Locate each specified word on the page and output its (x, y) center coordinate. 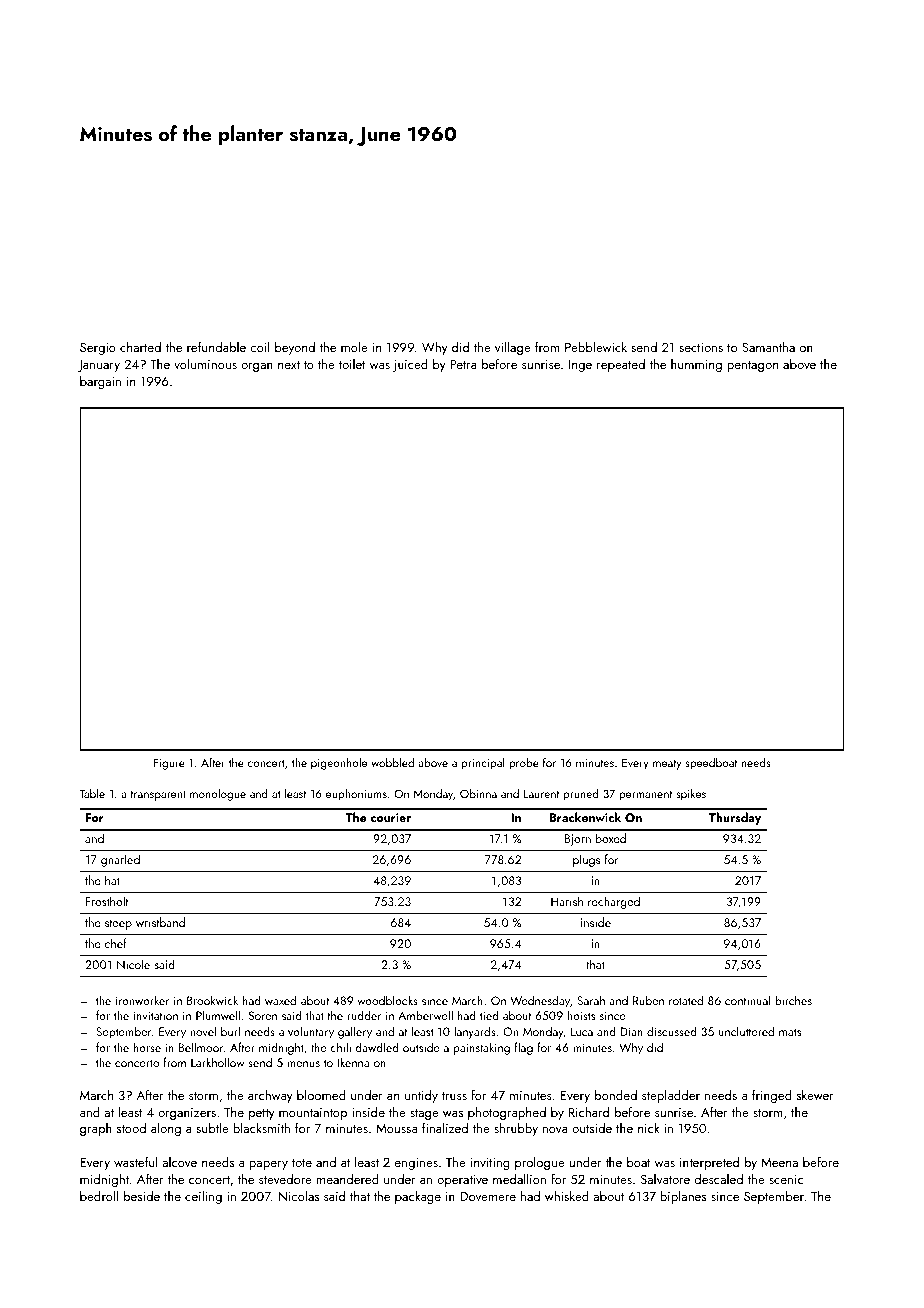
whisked (567, 1196)
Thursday (735, 818)
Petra (463, 364)
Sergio (98, 348)
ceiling (203, 1197)
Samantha (768, 346)
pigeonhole (339, 764)
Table (92, 793)
